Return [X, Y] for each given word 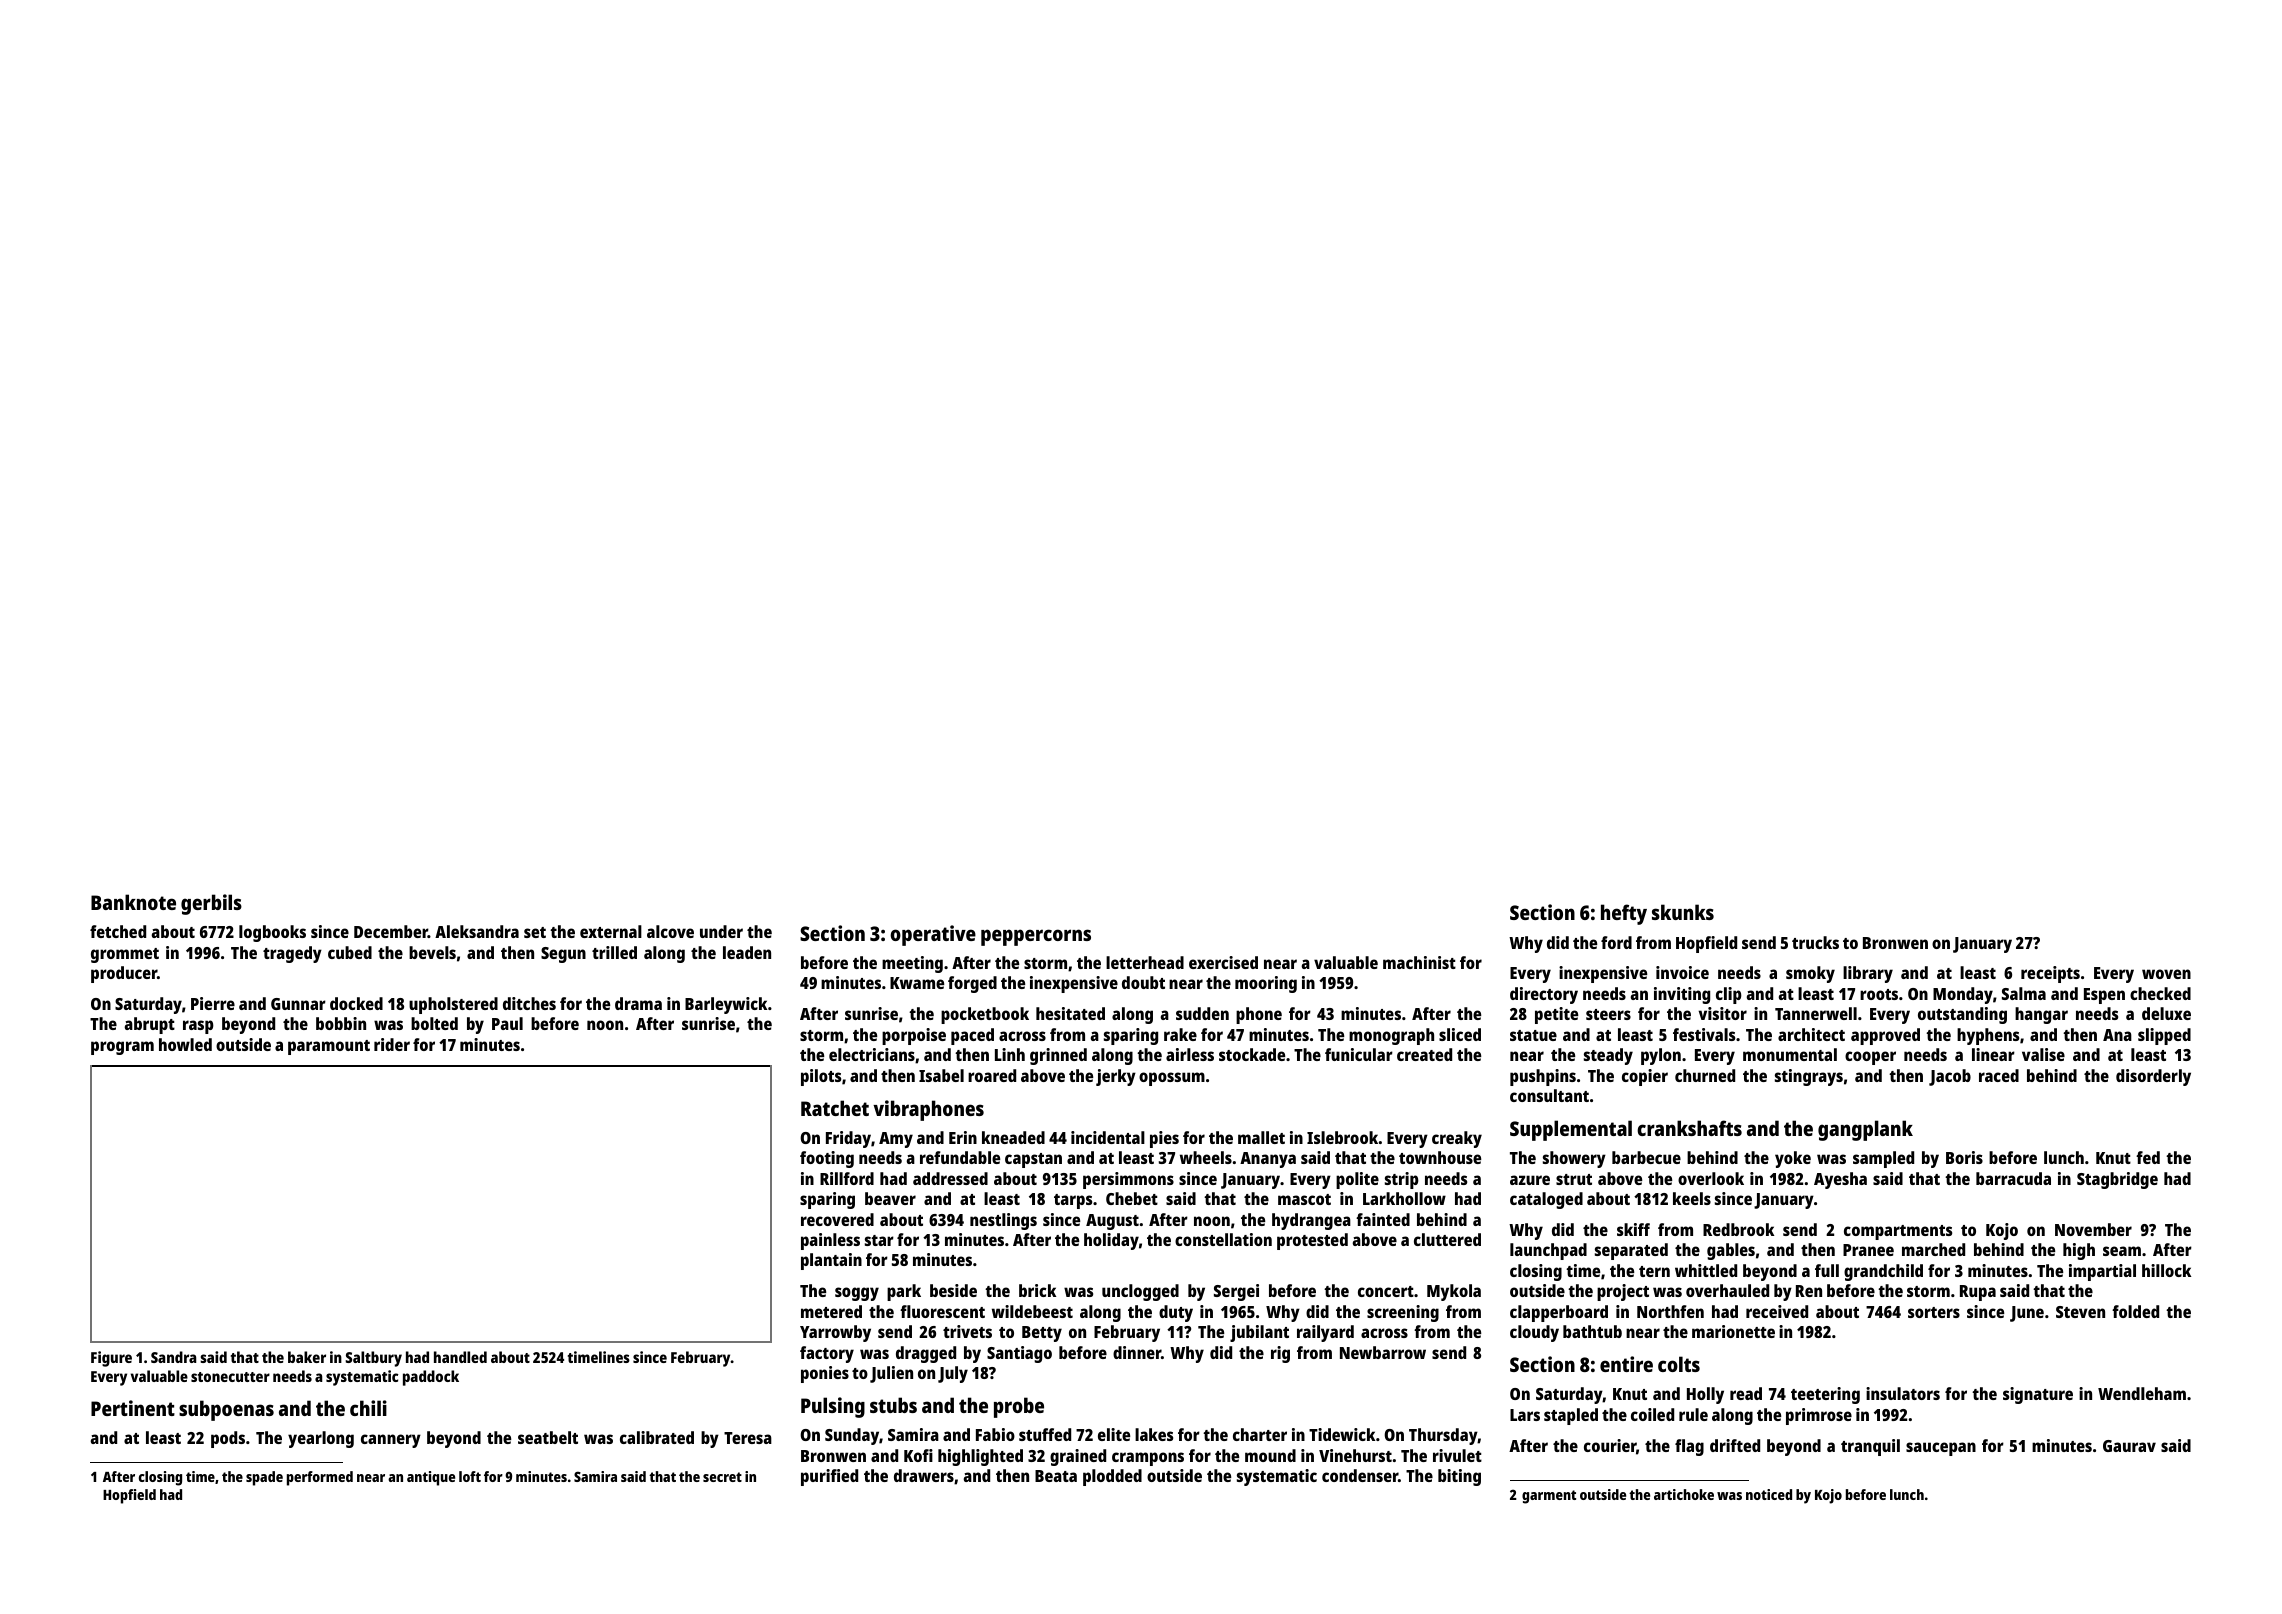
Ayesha [1840, 1180]
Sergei [1236, 1292]
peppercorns [1036, 937]
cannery [391, 1441]
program [122, 1048]
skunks [1683, 912]
